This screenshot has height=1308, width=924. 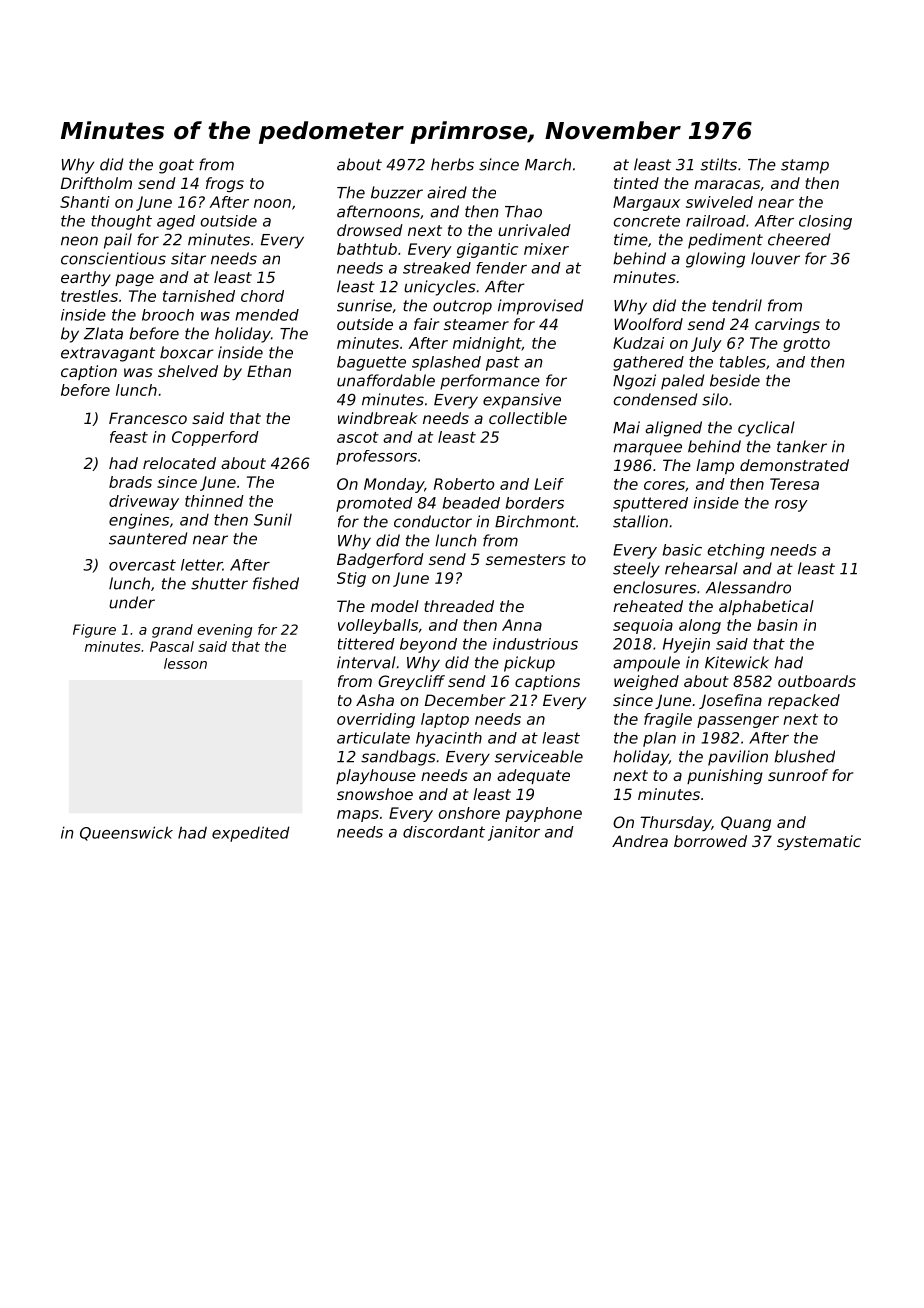 What do you see at coordinates (727, 184) in the screenshot?
I see `maracas` at bounding box center [727, 184].
